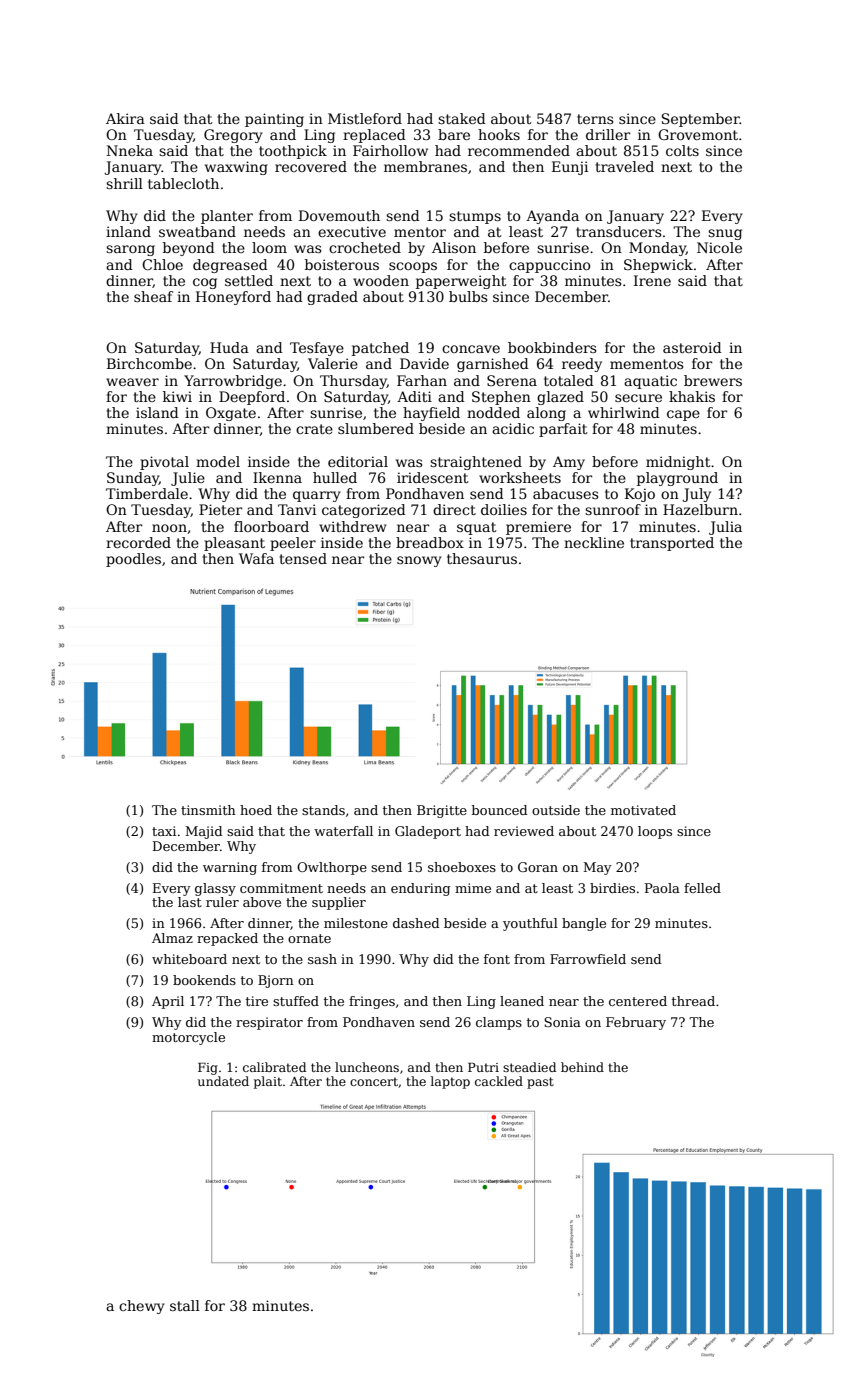 The image size is (849, 1400). I want to click on motivated, so click(643, 810).
